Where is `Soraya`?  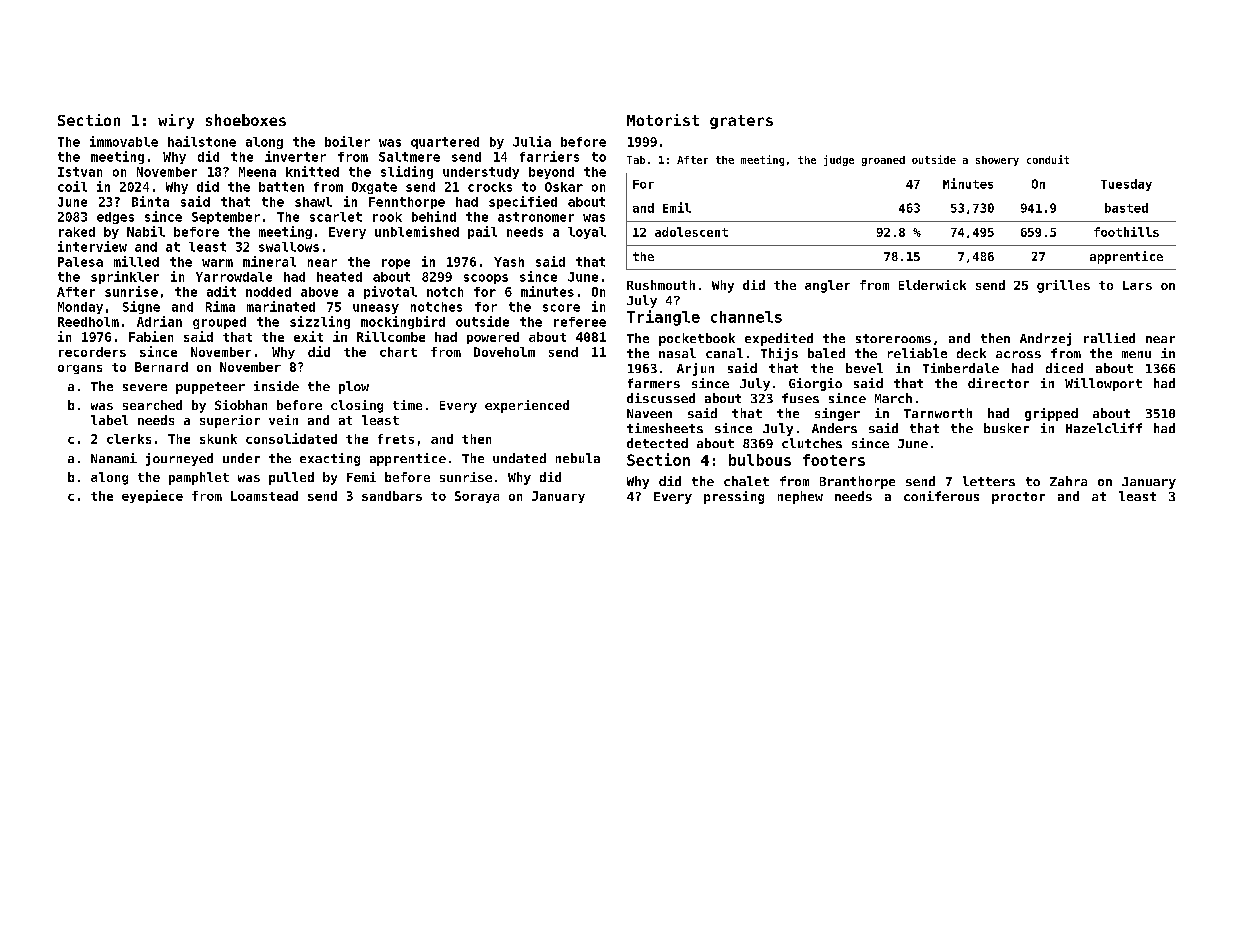 Soraya is located at coordinates (477, 497).
